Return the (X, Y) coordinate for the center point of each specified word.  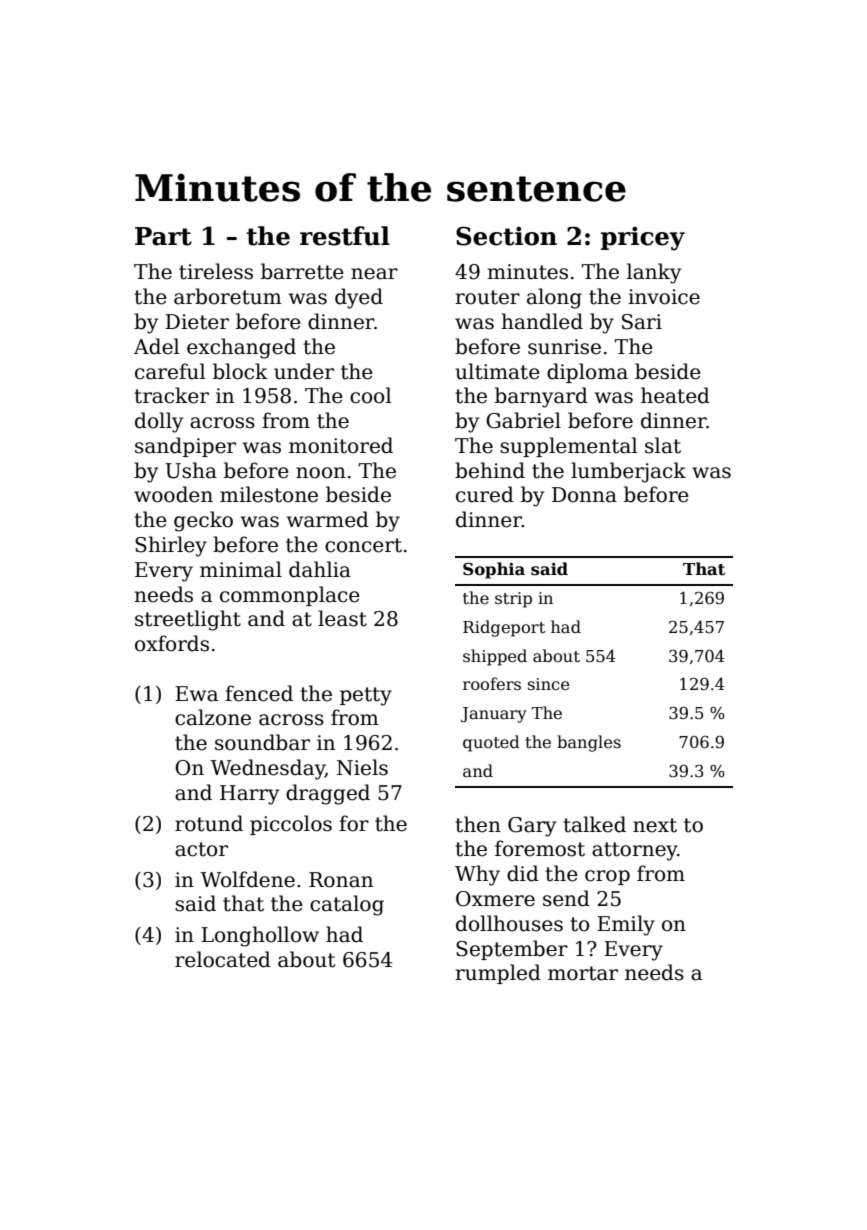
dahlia (320, 569)
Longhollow (260, 936)
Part (163, 236)
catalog (347, 905)
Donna (584, 495)
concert (363, 545)
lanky (654, 273)
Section (506, 236)
